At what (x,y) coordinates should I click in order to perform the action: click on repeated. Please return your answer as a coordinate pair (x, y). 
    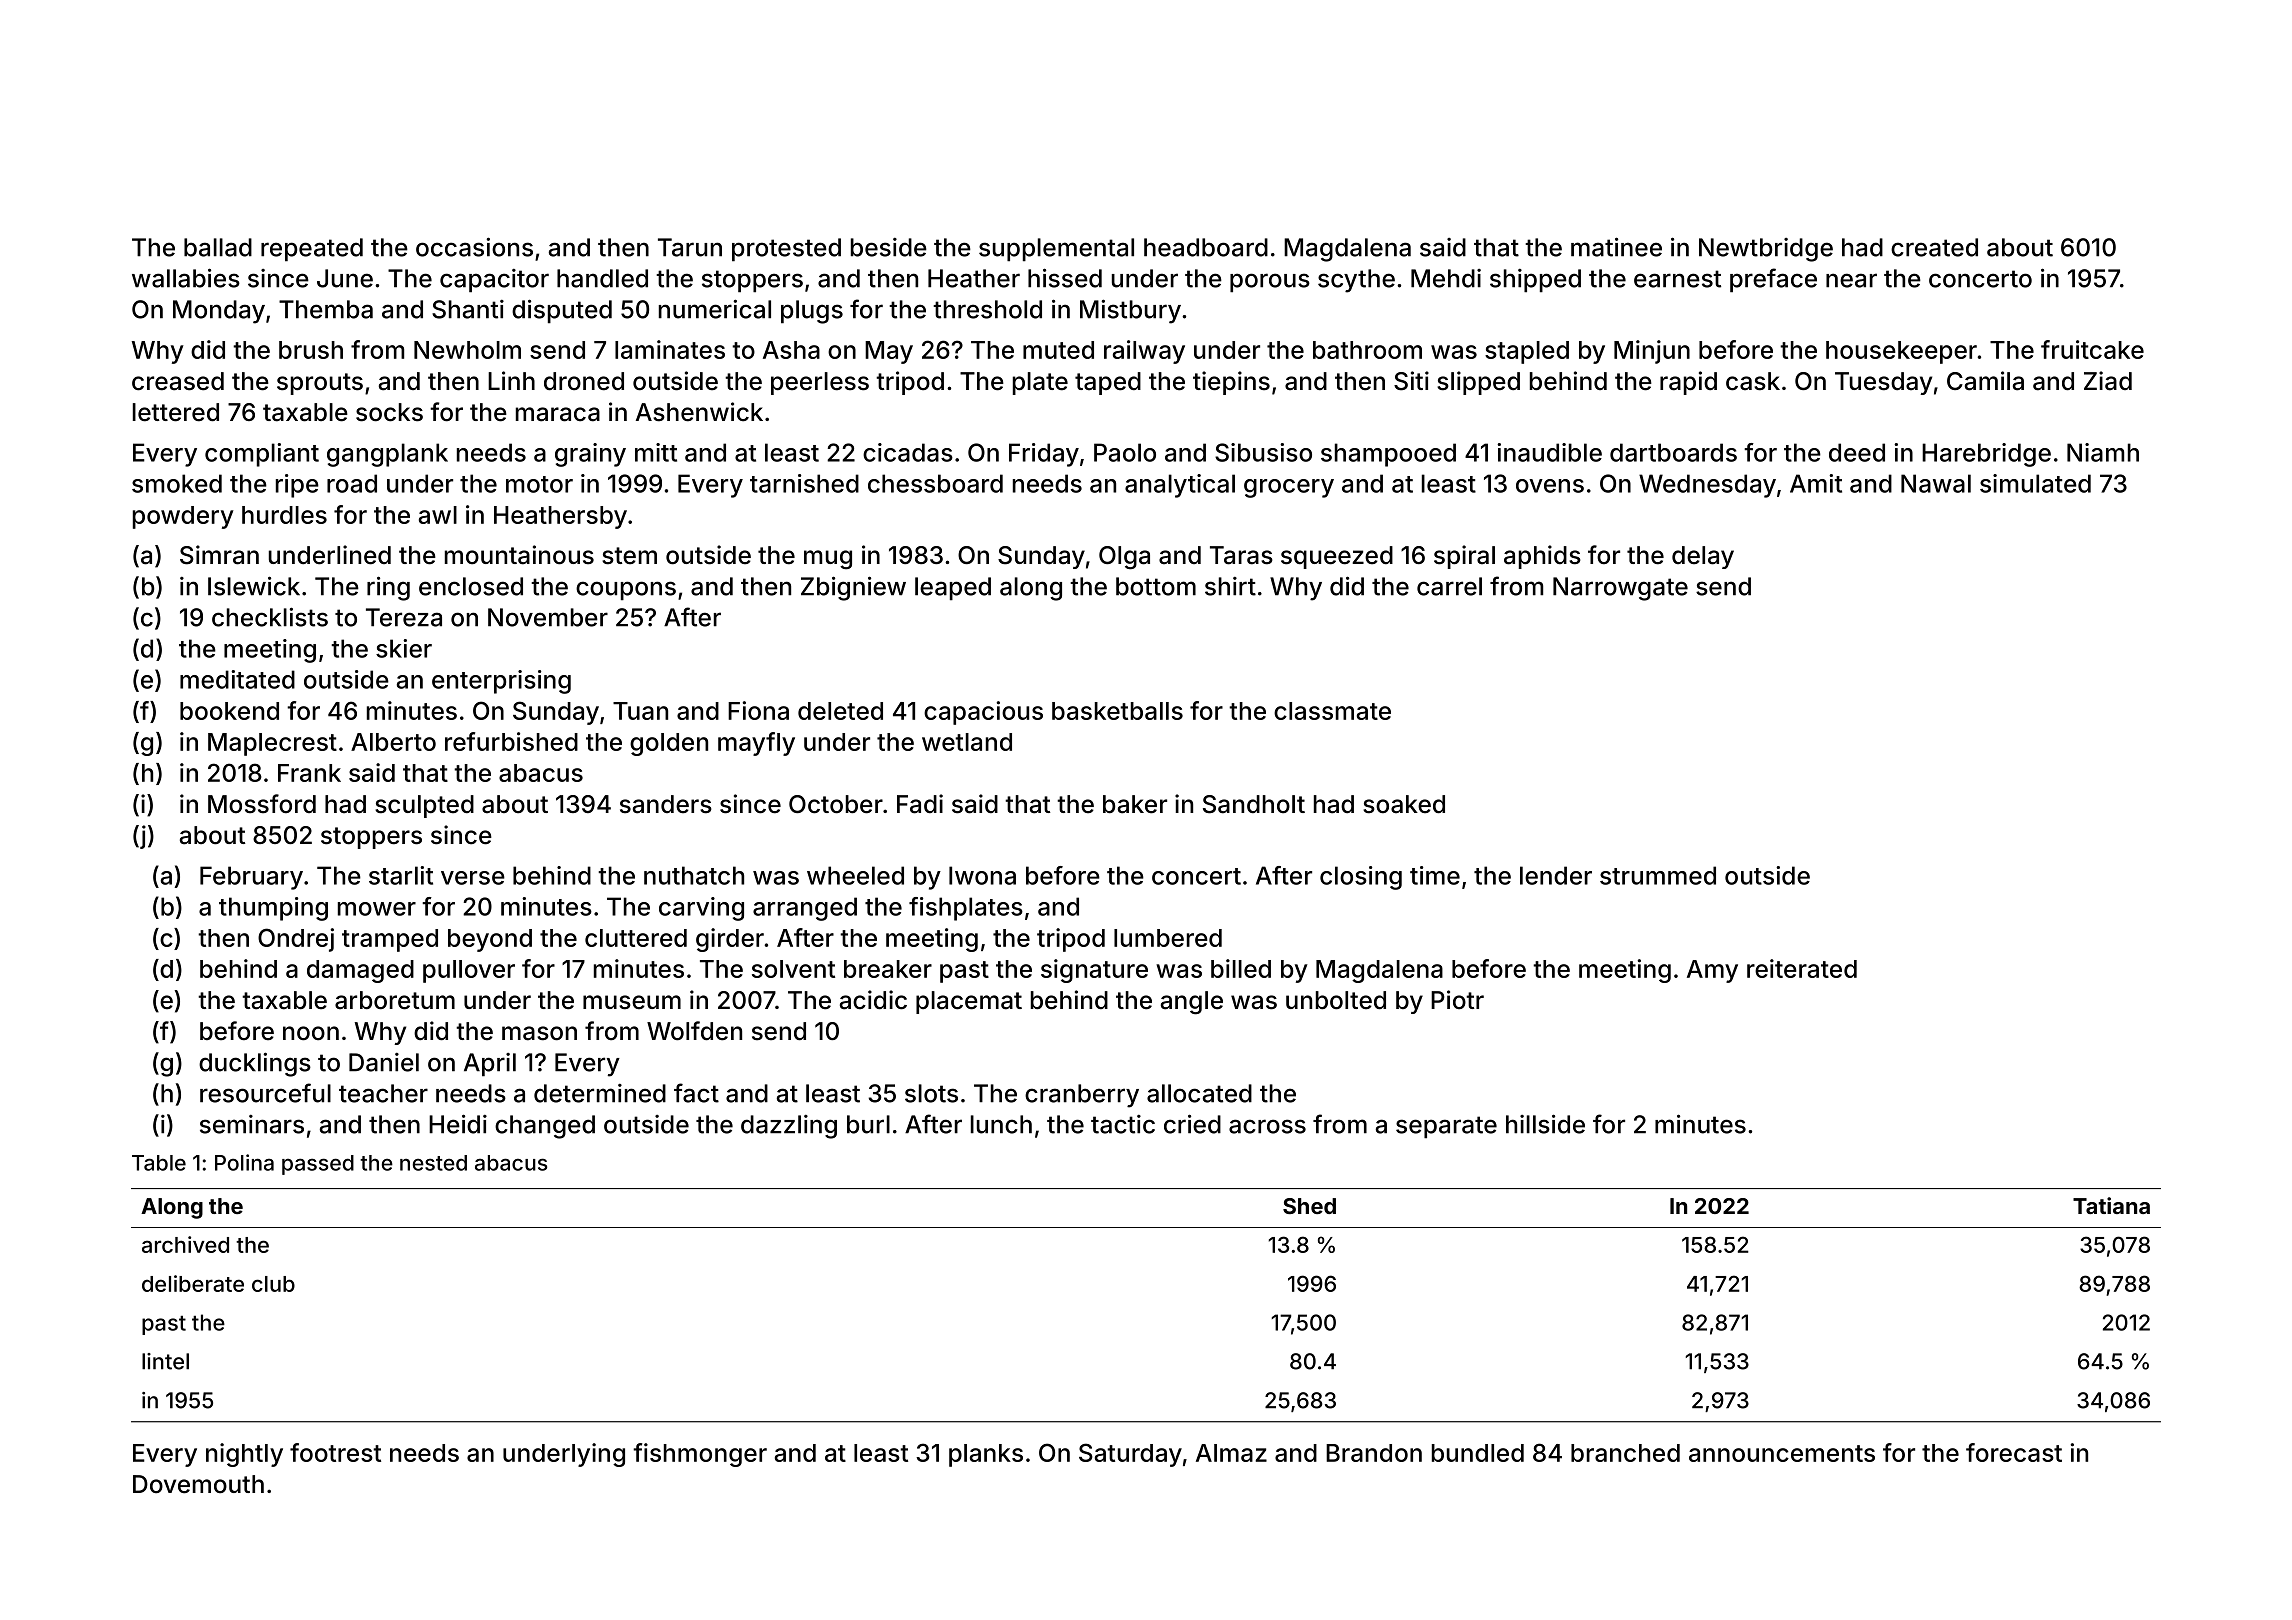
    Looking at the image, I should click on (312, 250).
